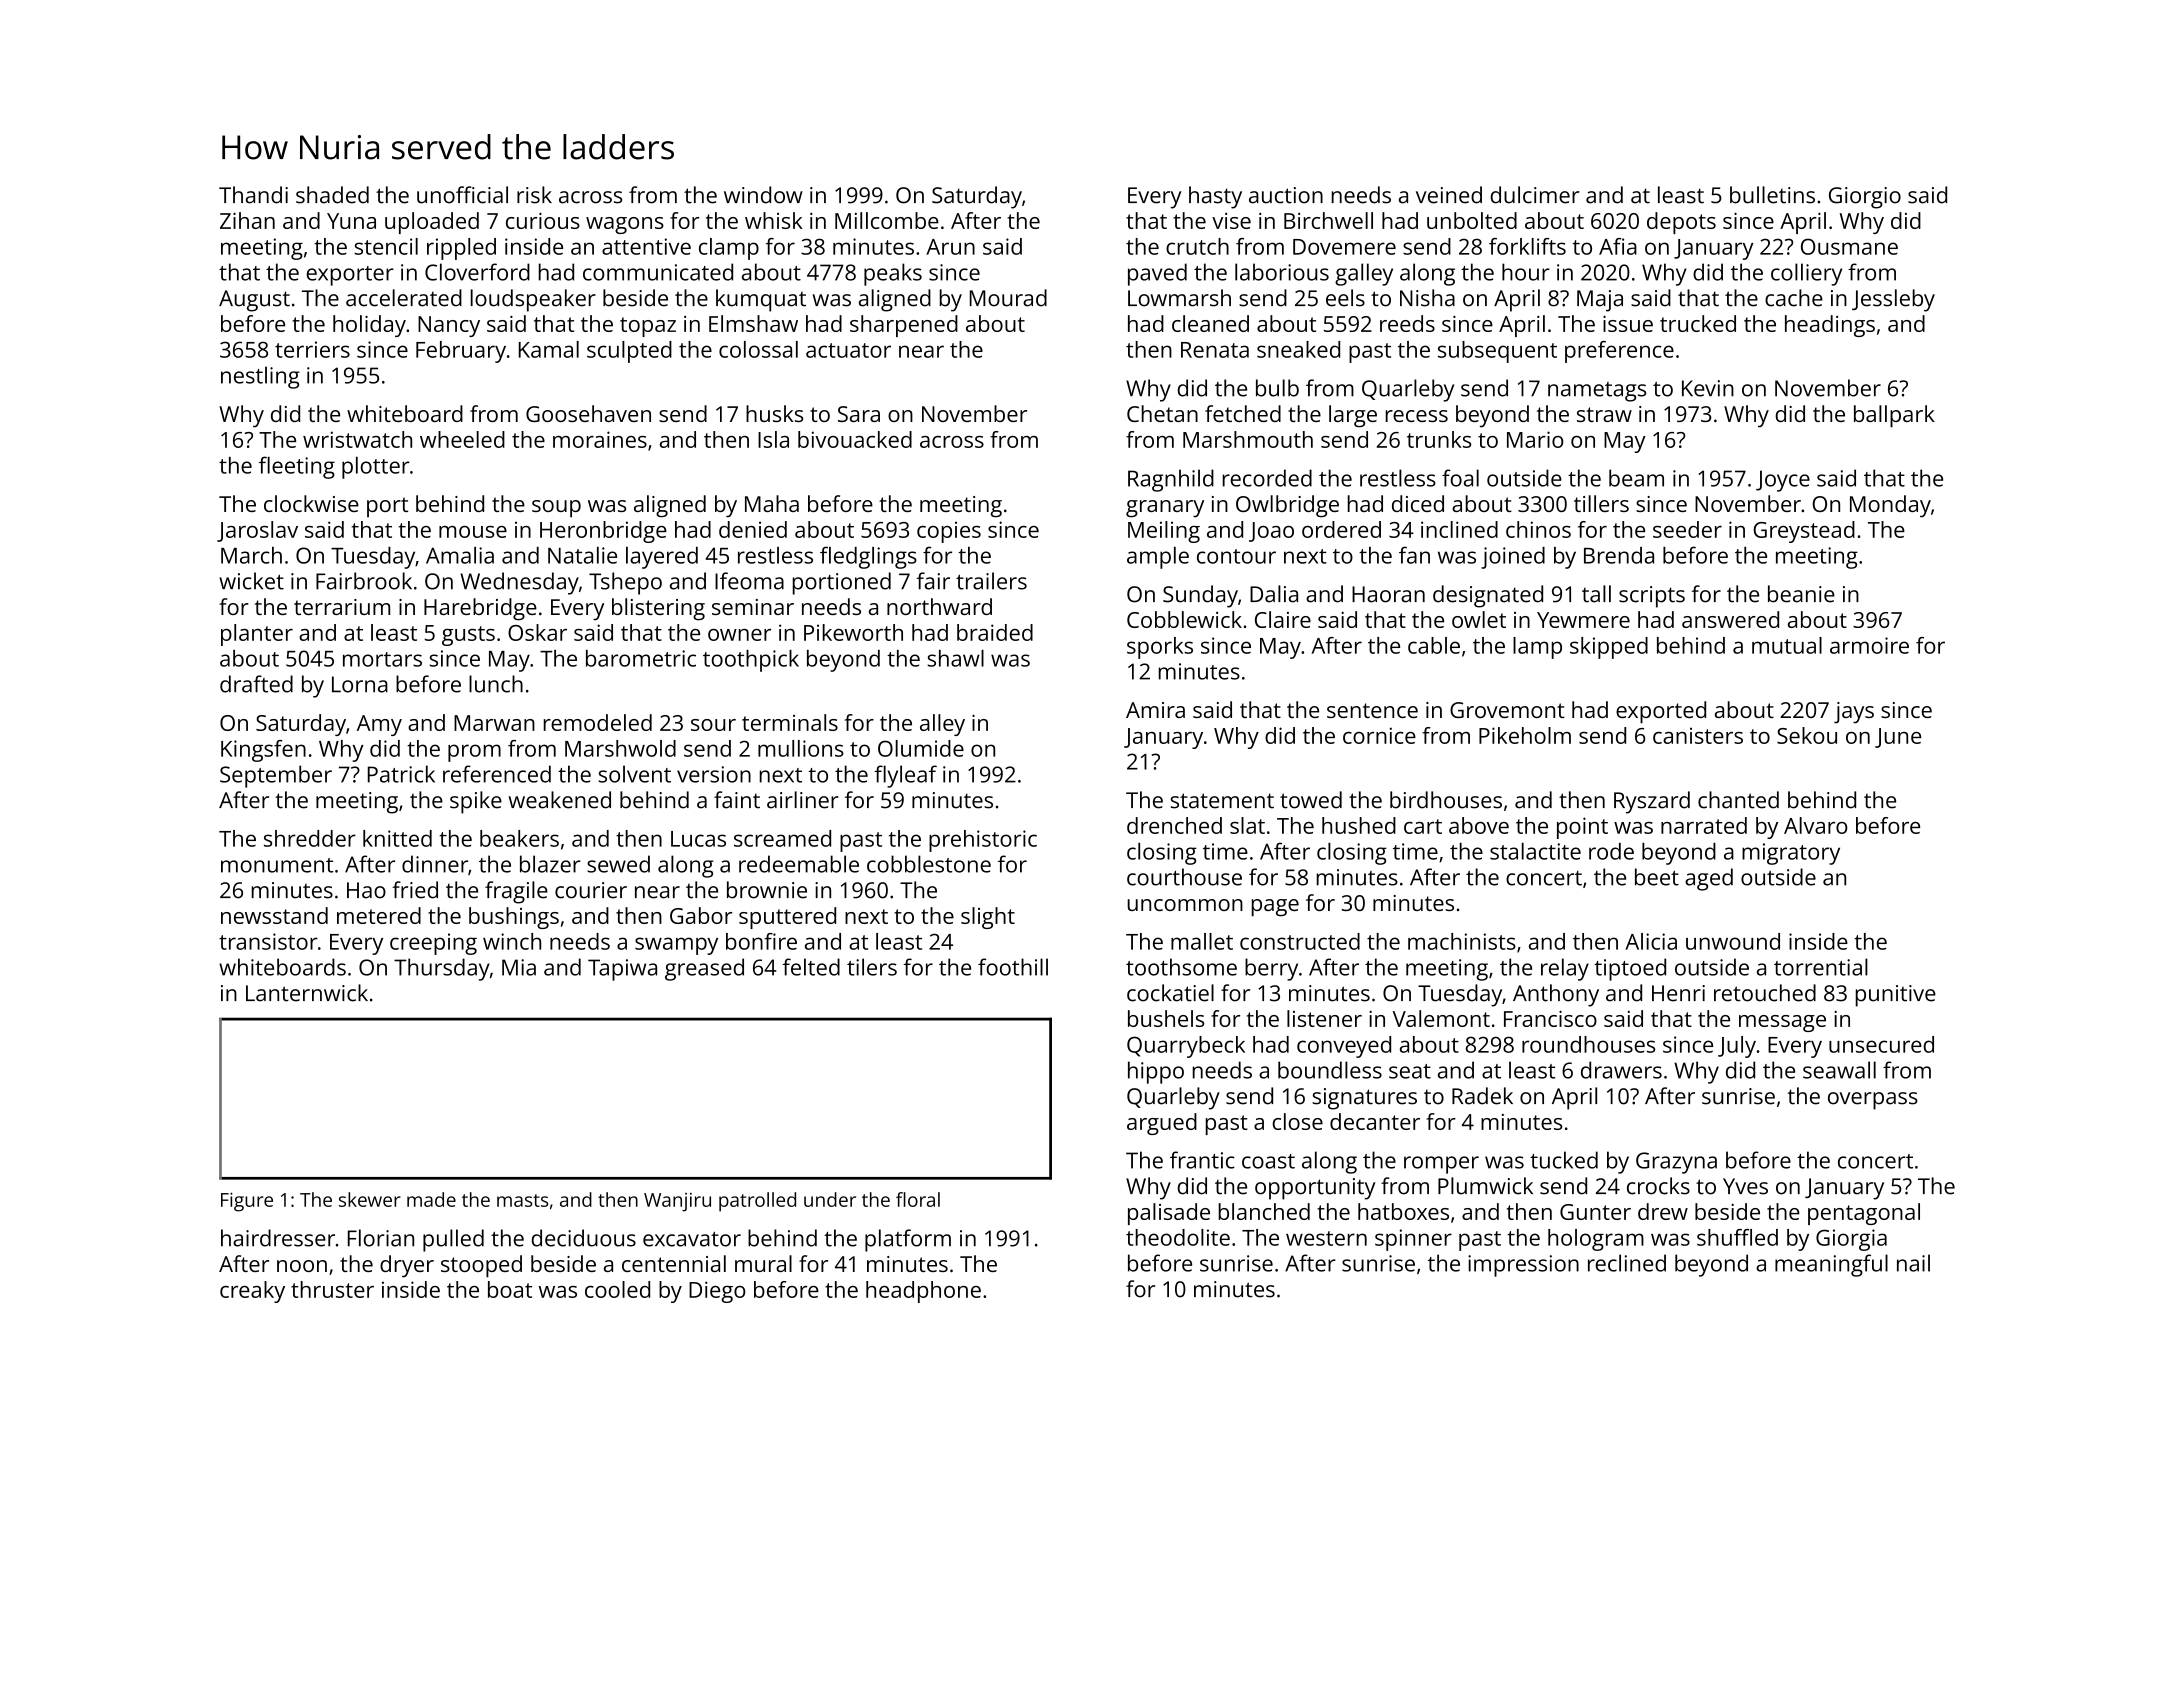 Image resolution: width=2178 pixels, height=1683 pixels. What do you see at coordinates (1446, 800) in the page?
I see `birdhouses` at bounding box center [1446, 800].
